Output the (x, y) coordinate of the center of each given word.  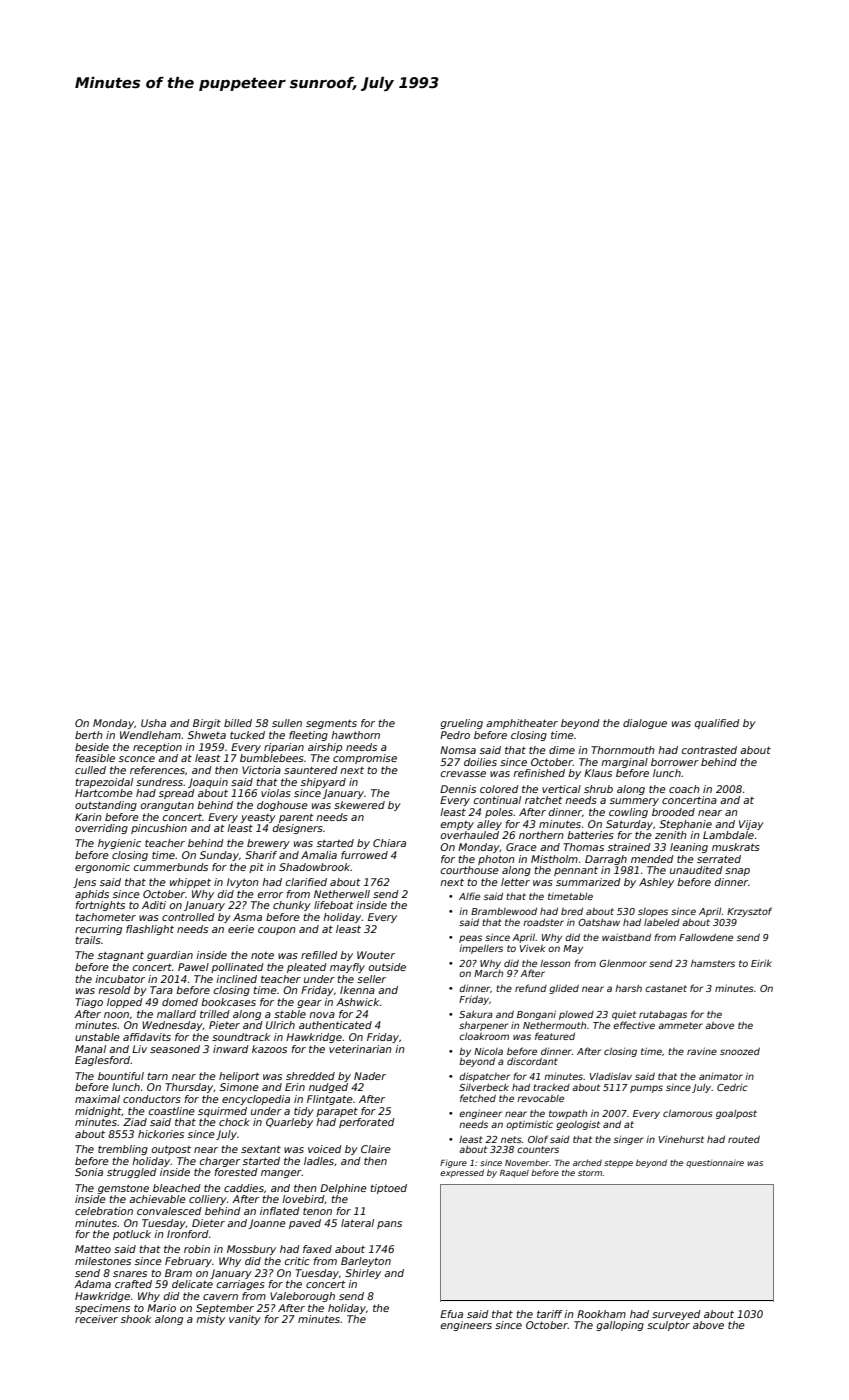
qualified (717, 724)
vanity (245, 1320)
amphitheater (522, 724)
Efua (451, 1314)
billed (238, 723)
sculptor (668, 1326)
